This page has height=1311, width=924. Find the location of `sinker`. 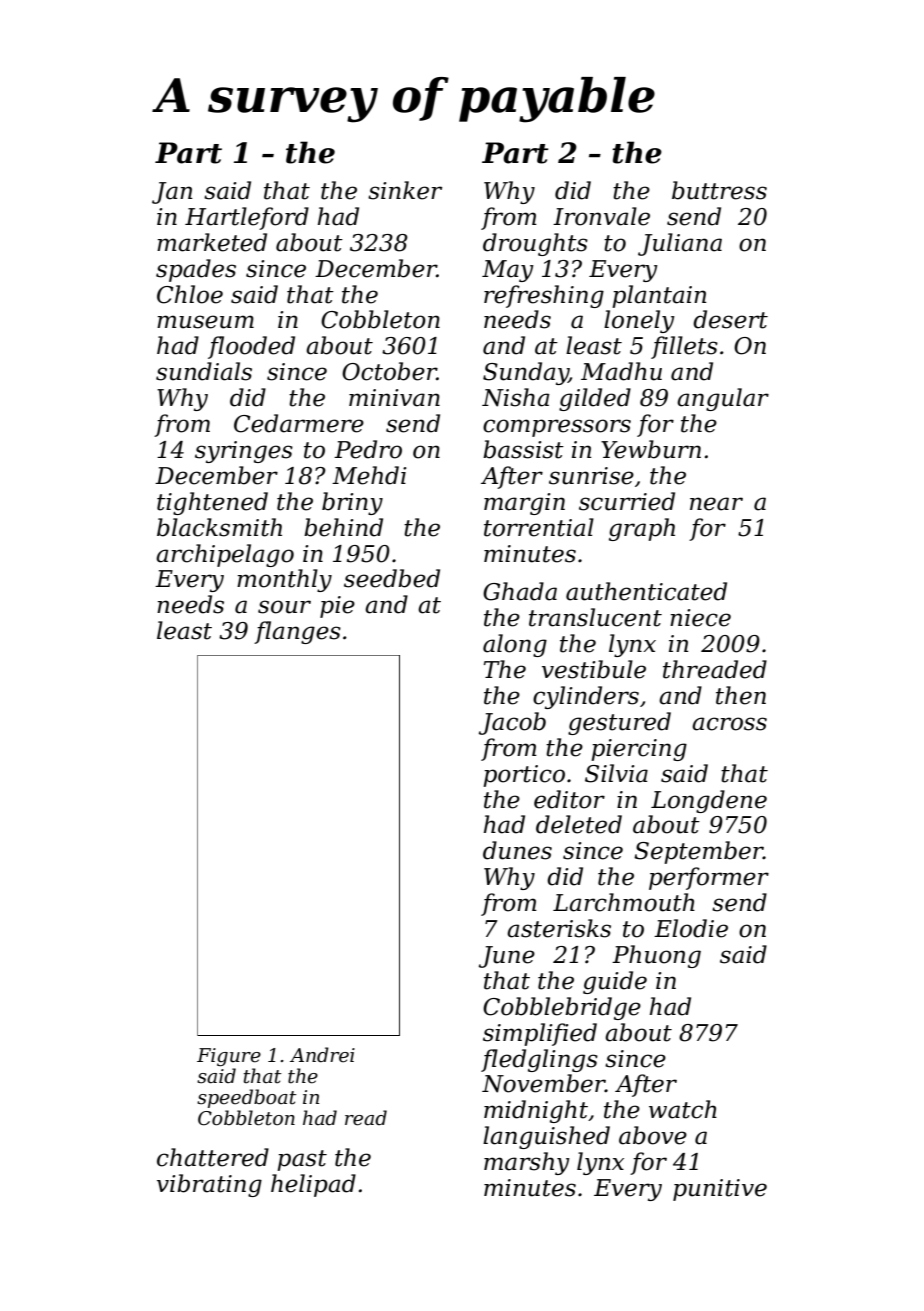

sinker is located at coordinates (405, 190).
